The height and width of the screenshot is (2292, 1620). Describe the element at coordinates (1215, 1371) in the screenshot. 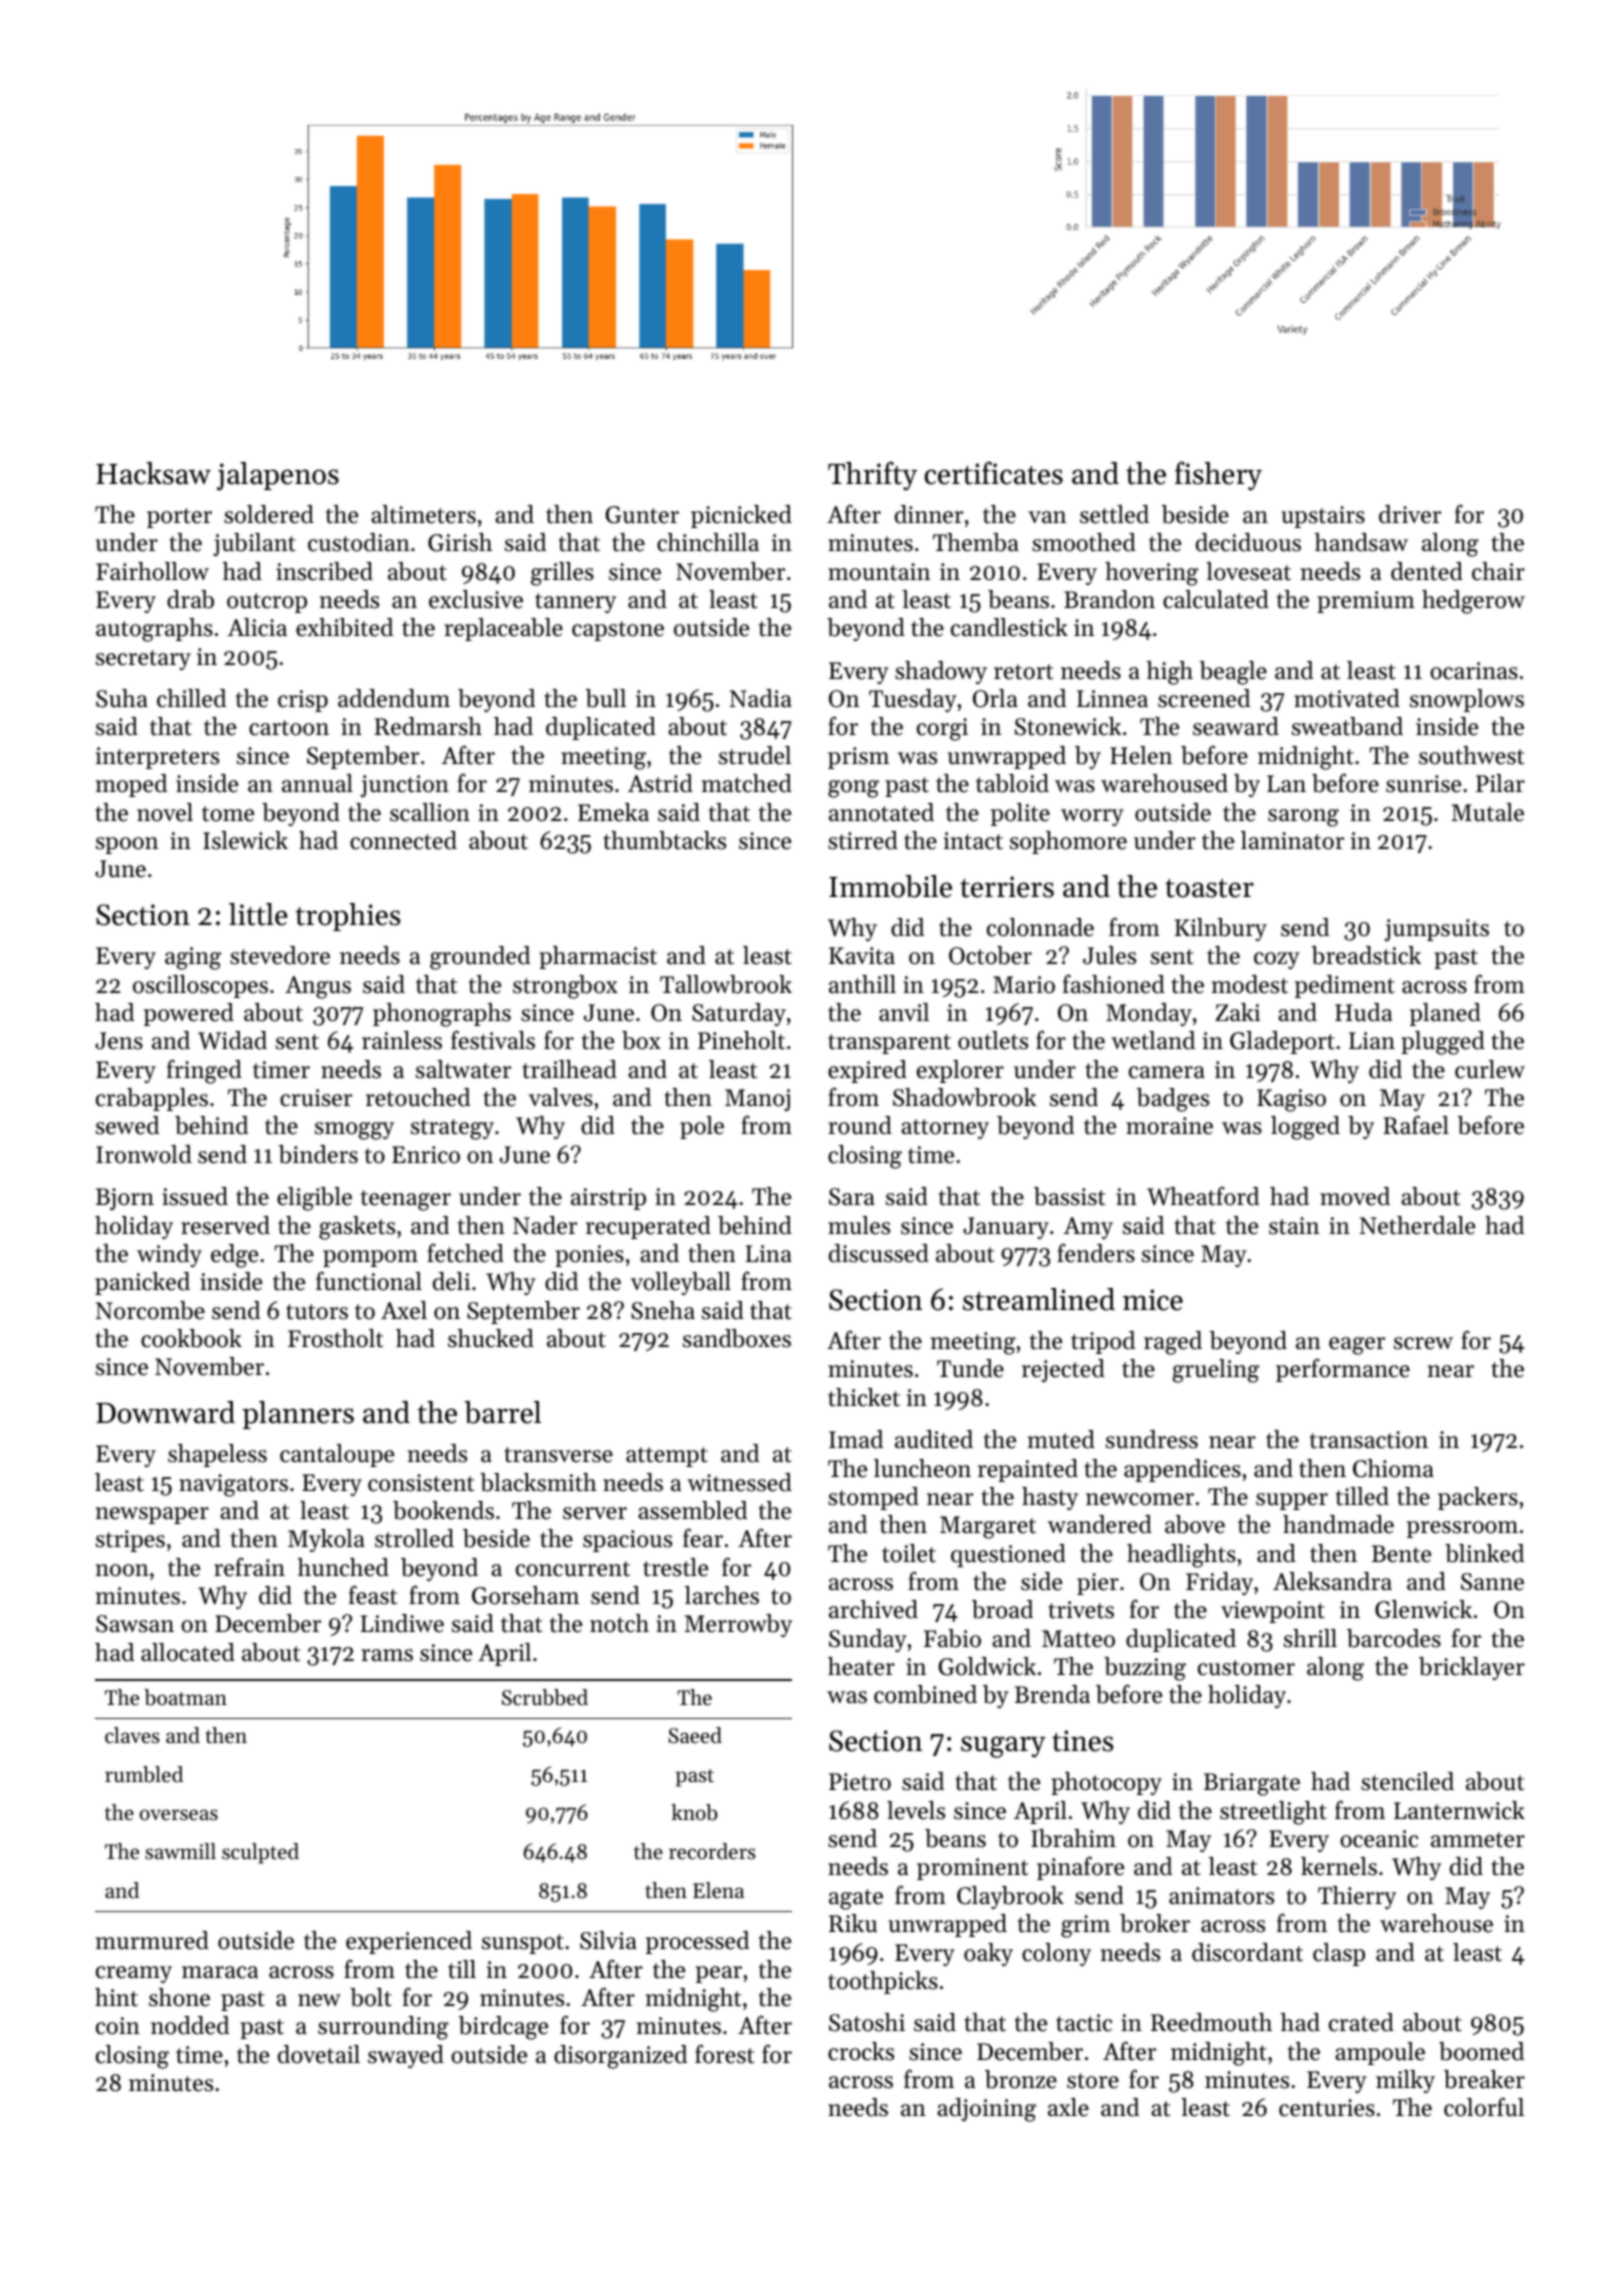

I see `grueling` at that location.
